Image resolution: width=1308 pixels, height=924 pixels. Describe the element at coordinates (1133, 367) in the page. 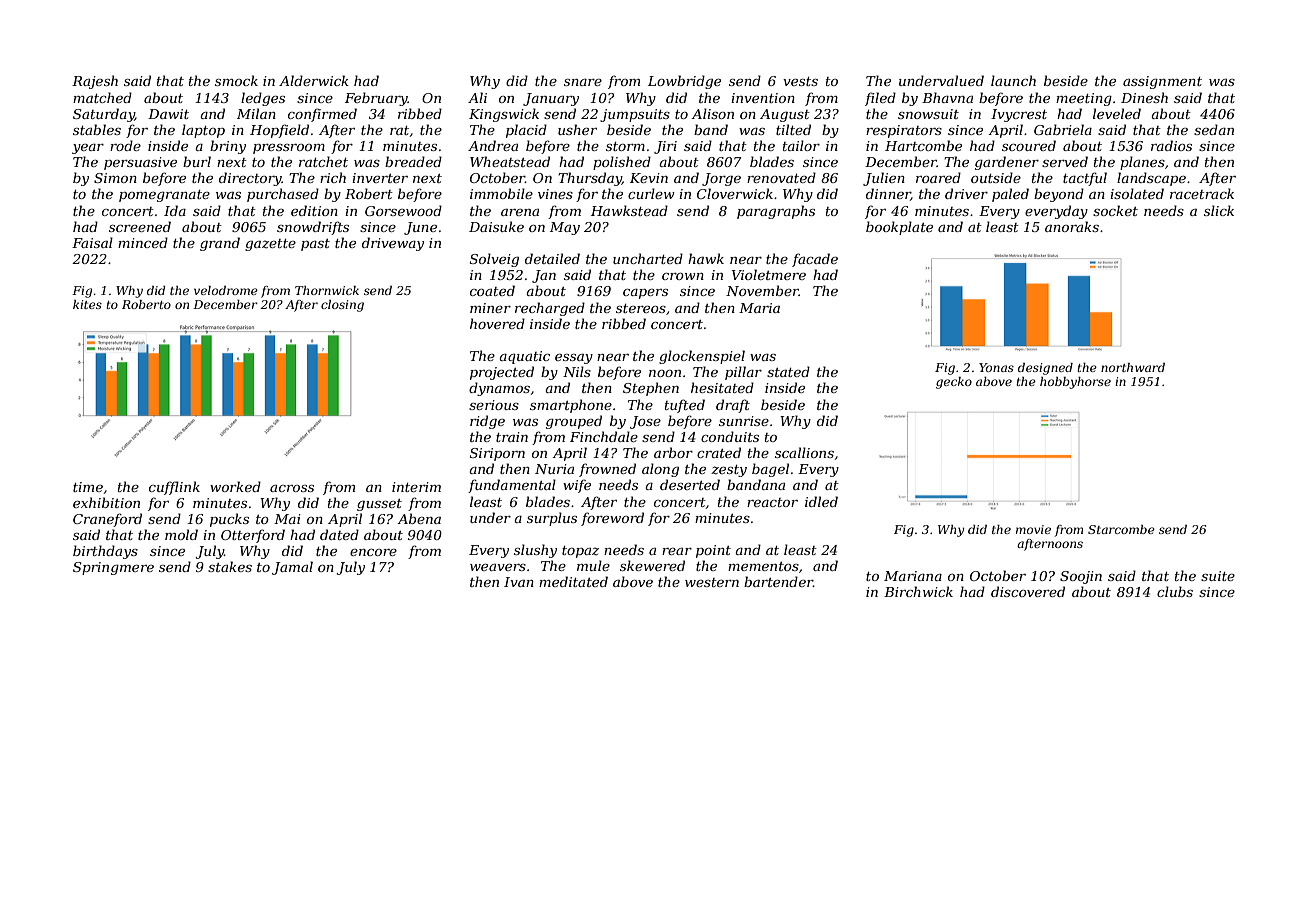

I see `northward` at that location.
